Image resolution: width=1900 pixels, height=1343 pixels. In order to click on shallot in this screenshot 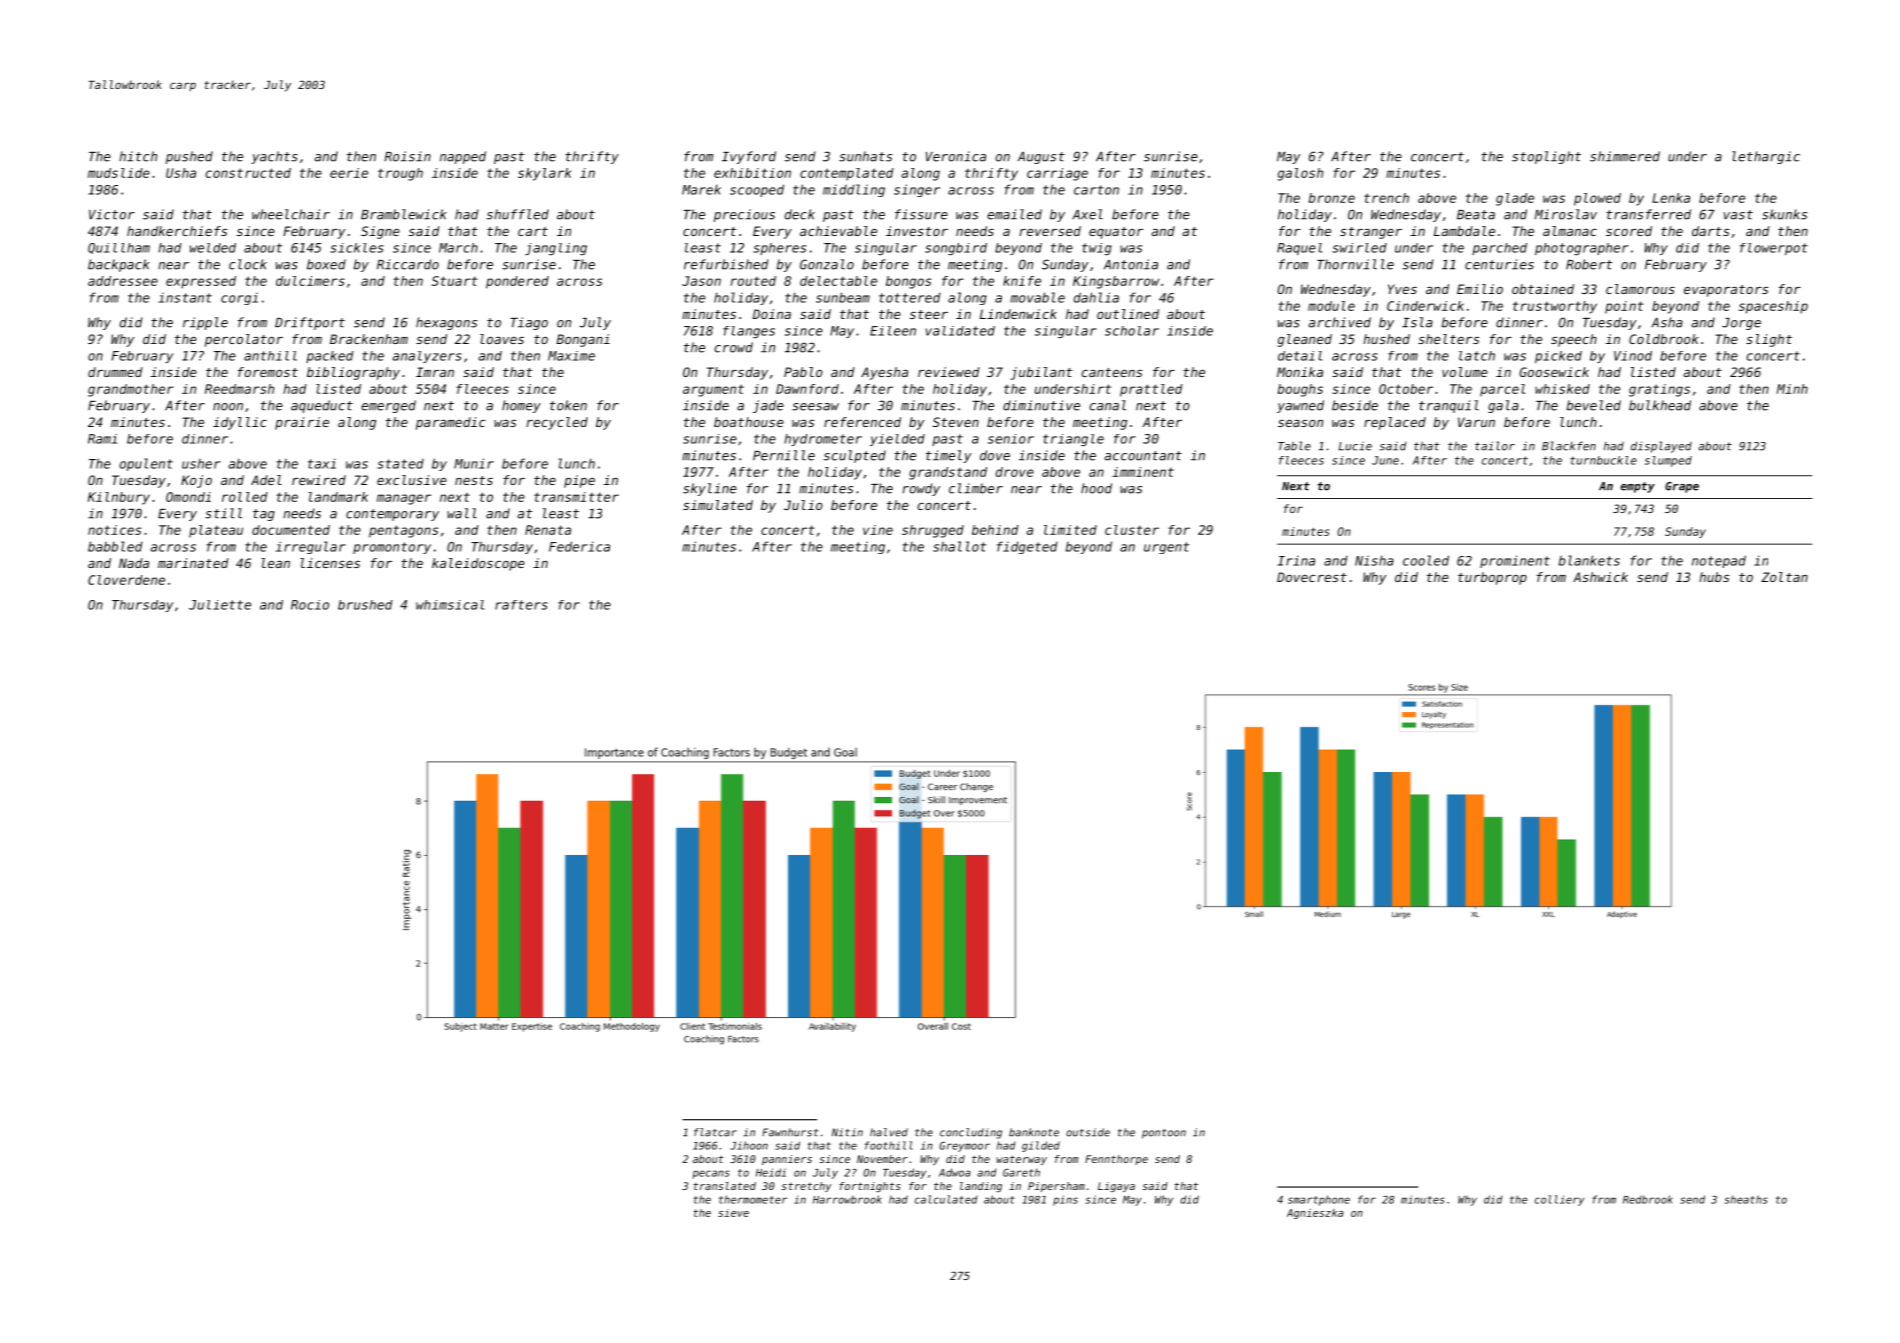, I will do `click(959, 546)`.
